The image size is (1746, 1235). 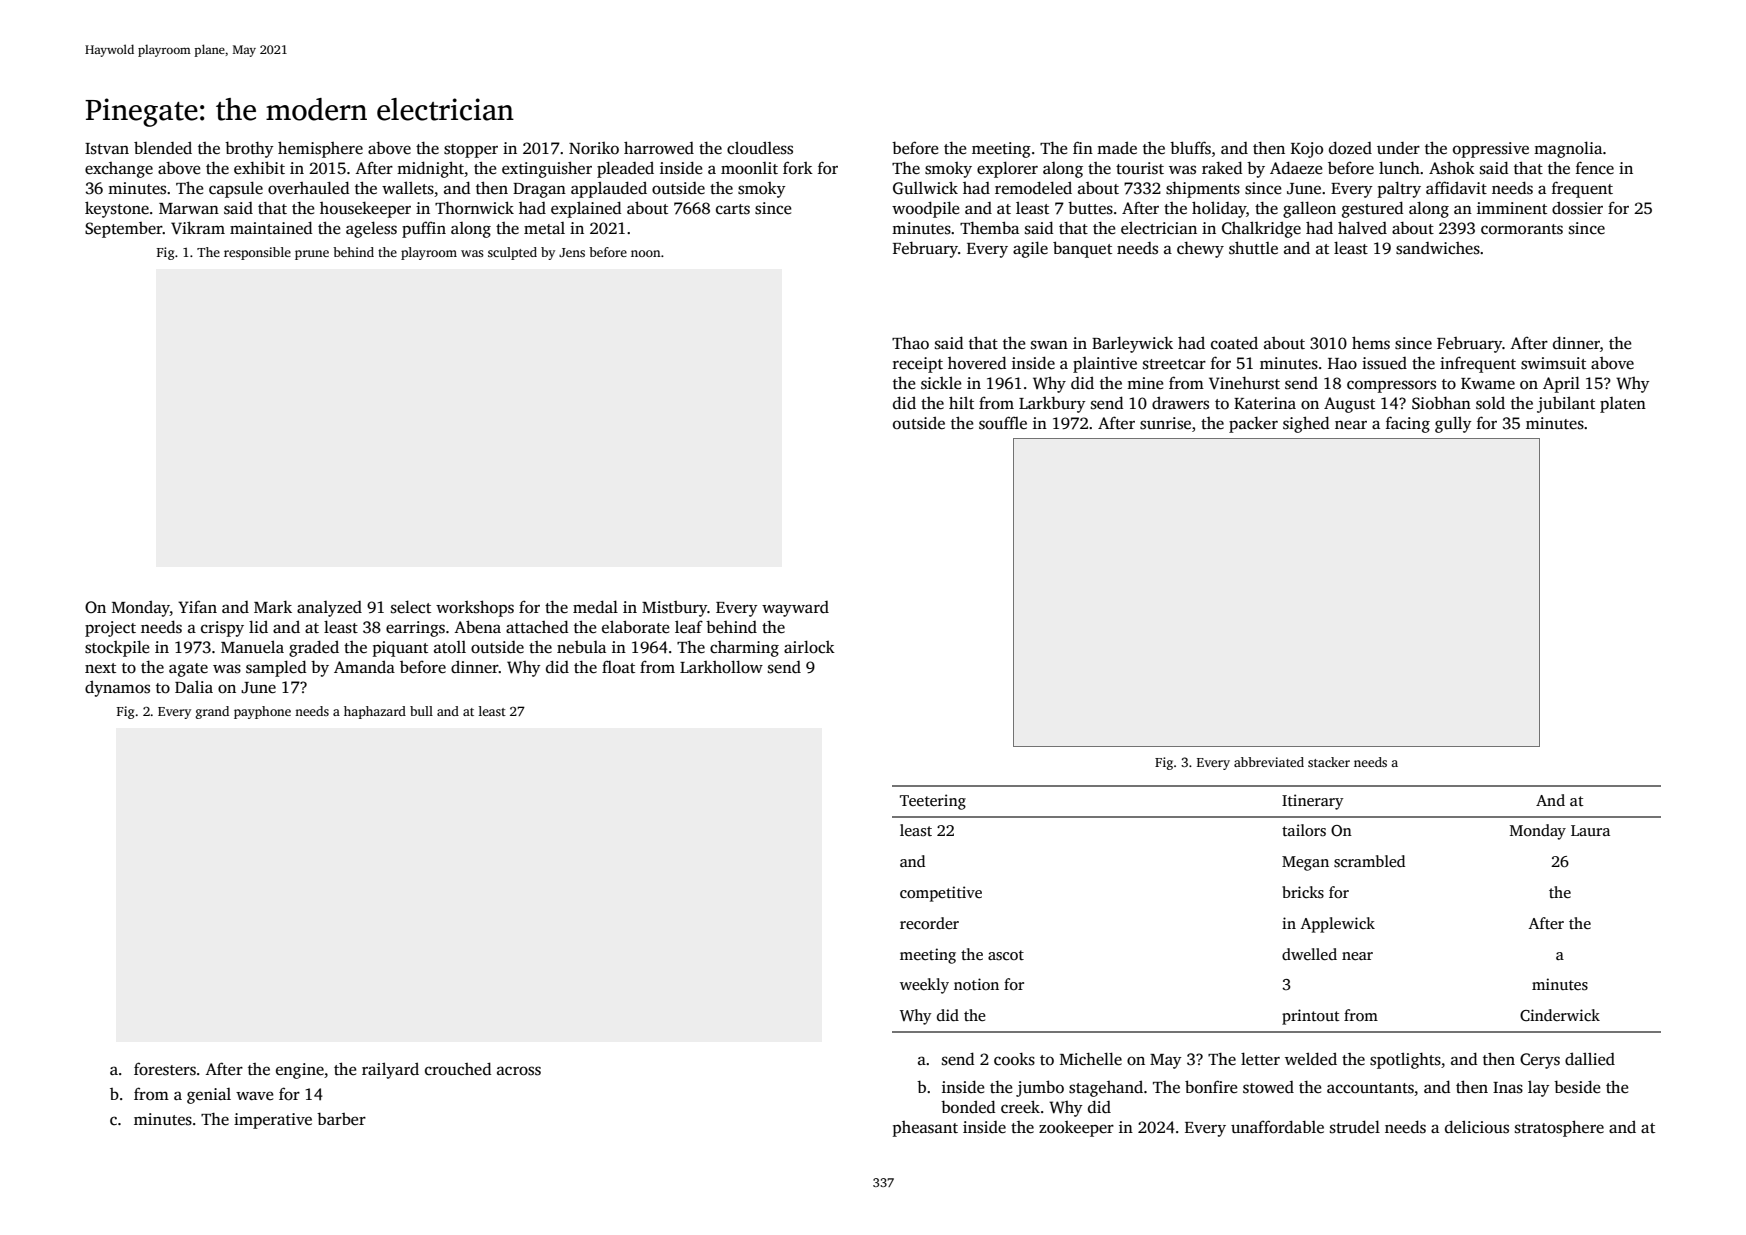 What do you see at coordinates (1117, 147) in the screenshot?
I see `made` at bounding box center [1117, 147].
